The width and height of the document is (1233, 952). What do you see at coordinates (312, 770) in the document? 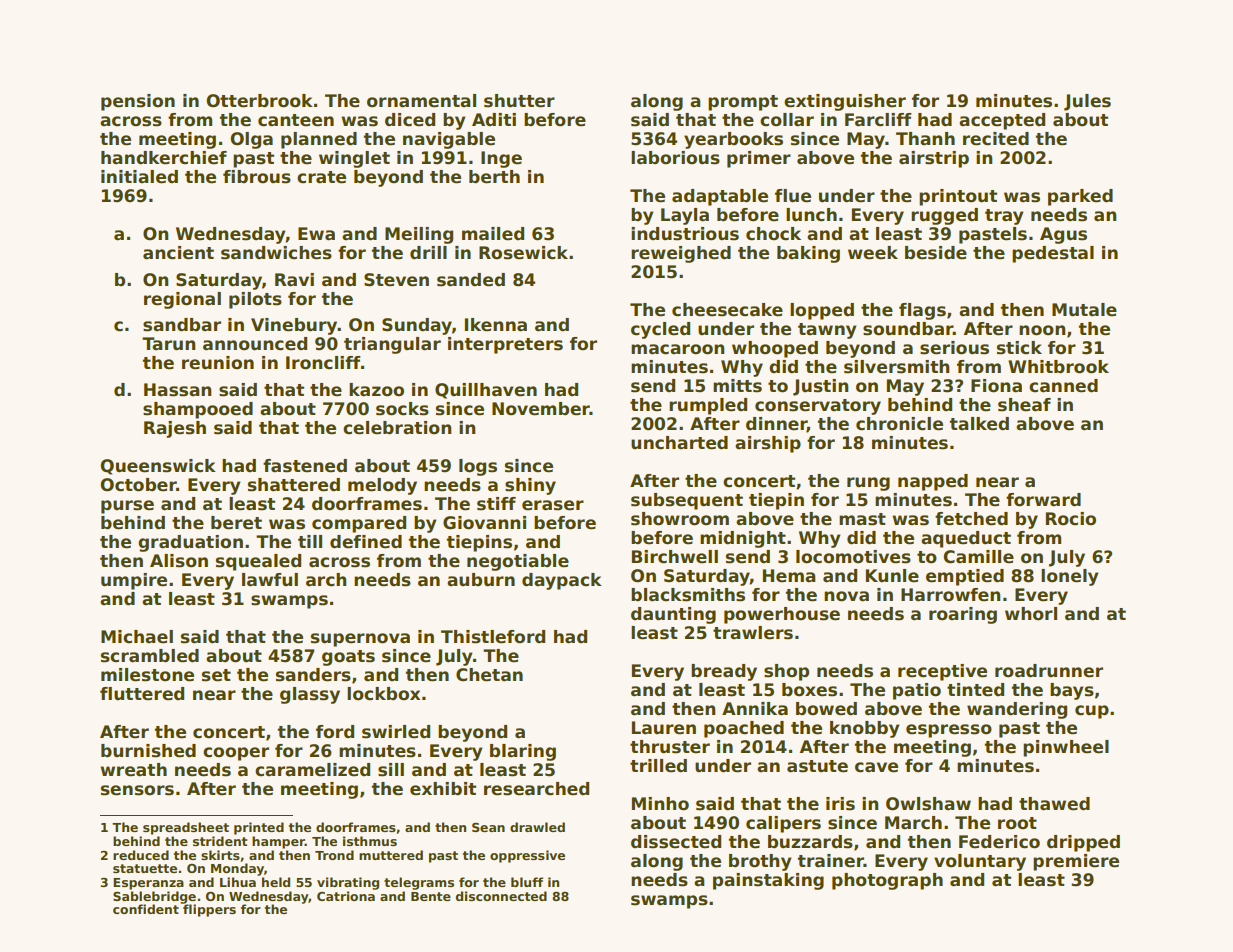
I see `caramelized` at bounding box center [312, 770].
